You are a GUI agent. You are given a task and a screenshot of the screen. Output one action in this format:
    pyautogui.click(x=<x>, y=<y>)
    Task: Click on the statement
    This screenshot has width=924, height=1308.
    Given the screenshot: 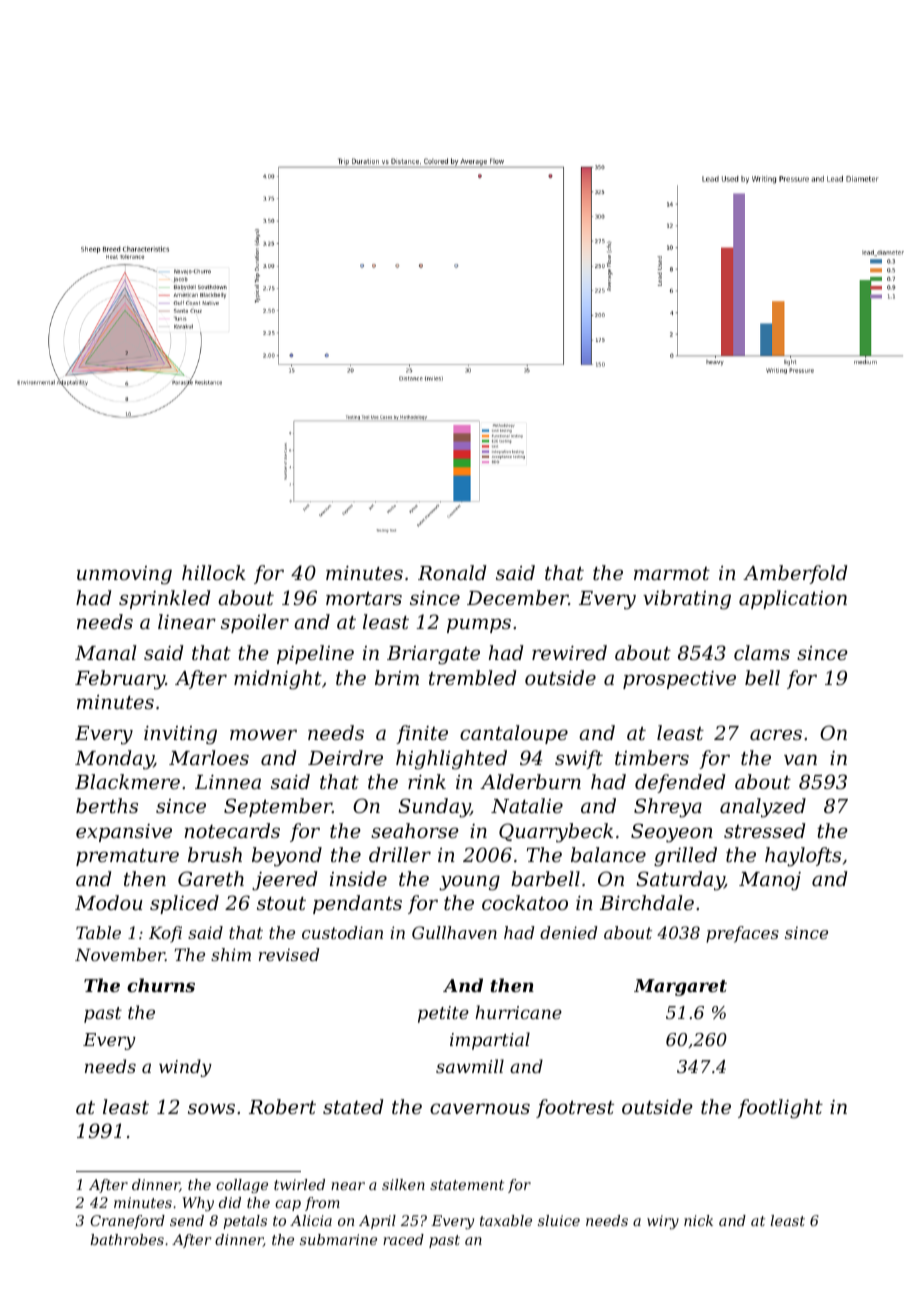 What is the action you would take?
    pyautogui.click(x=467, y=1185)
